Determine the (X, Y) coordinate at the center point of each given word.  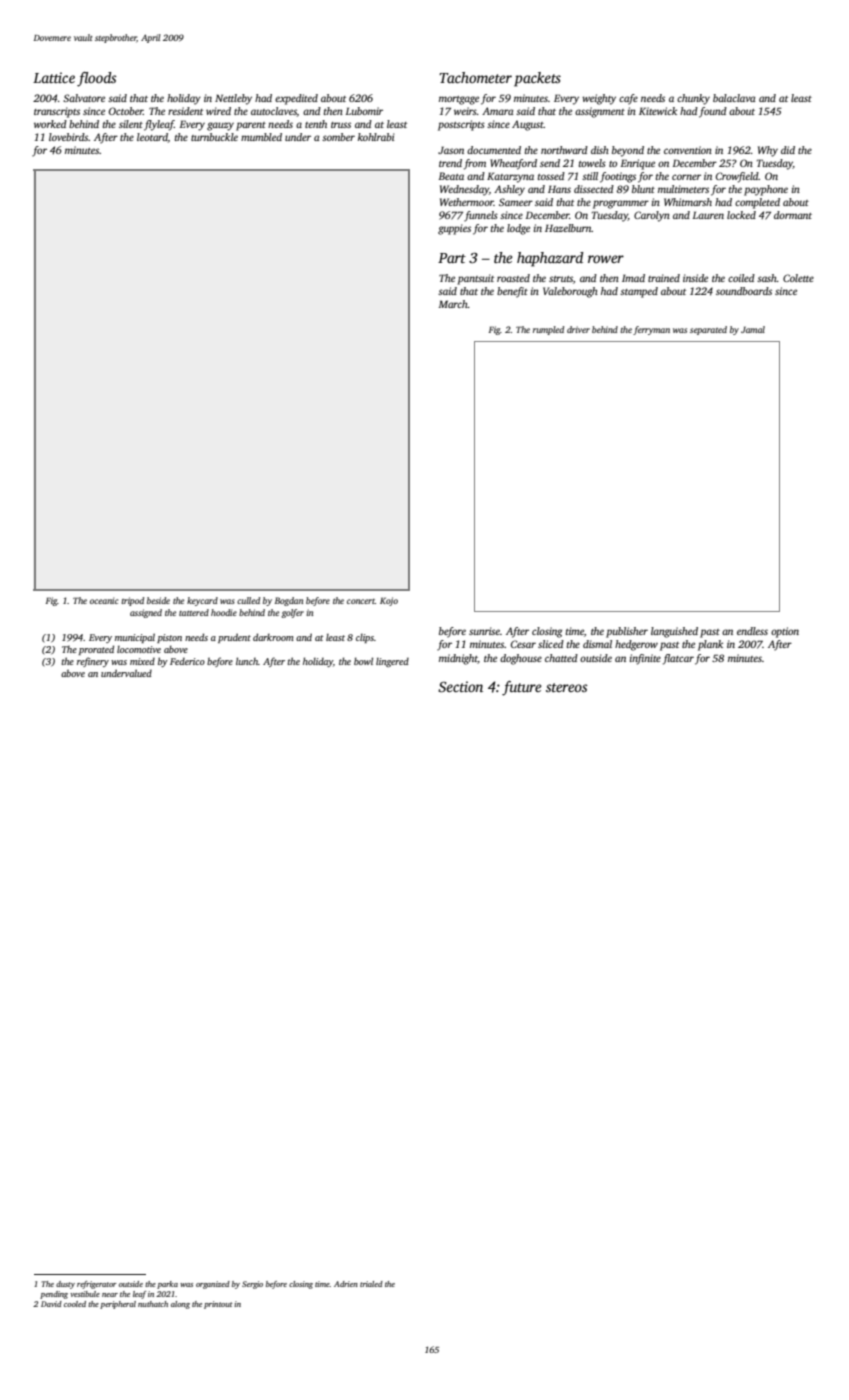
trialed (371, 1284)
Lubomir (364, 111)
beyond (628, 151)
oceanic (104, 600)
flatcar (678, 659)
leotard (152, 138)
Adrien (346, 1284)
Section (460, 686)
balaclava (734, 98)
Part (452, 258)
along (180, 1305)
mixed (142, 661)
